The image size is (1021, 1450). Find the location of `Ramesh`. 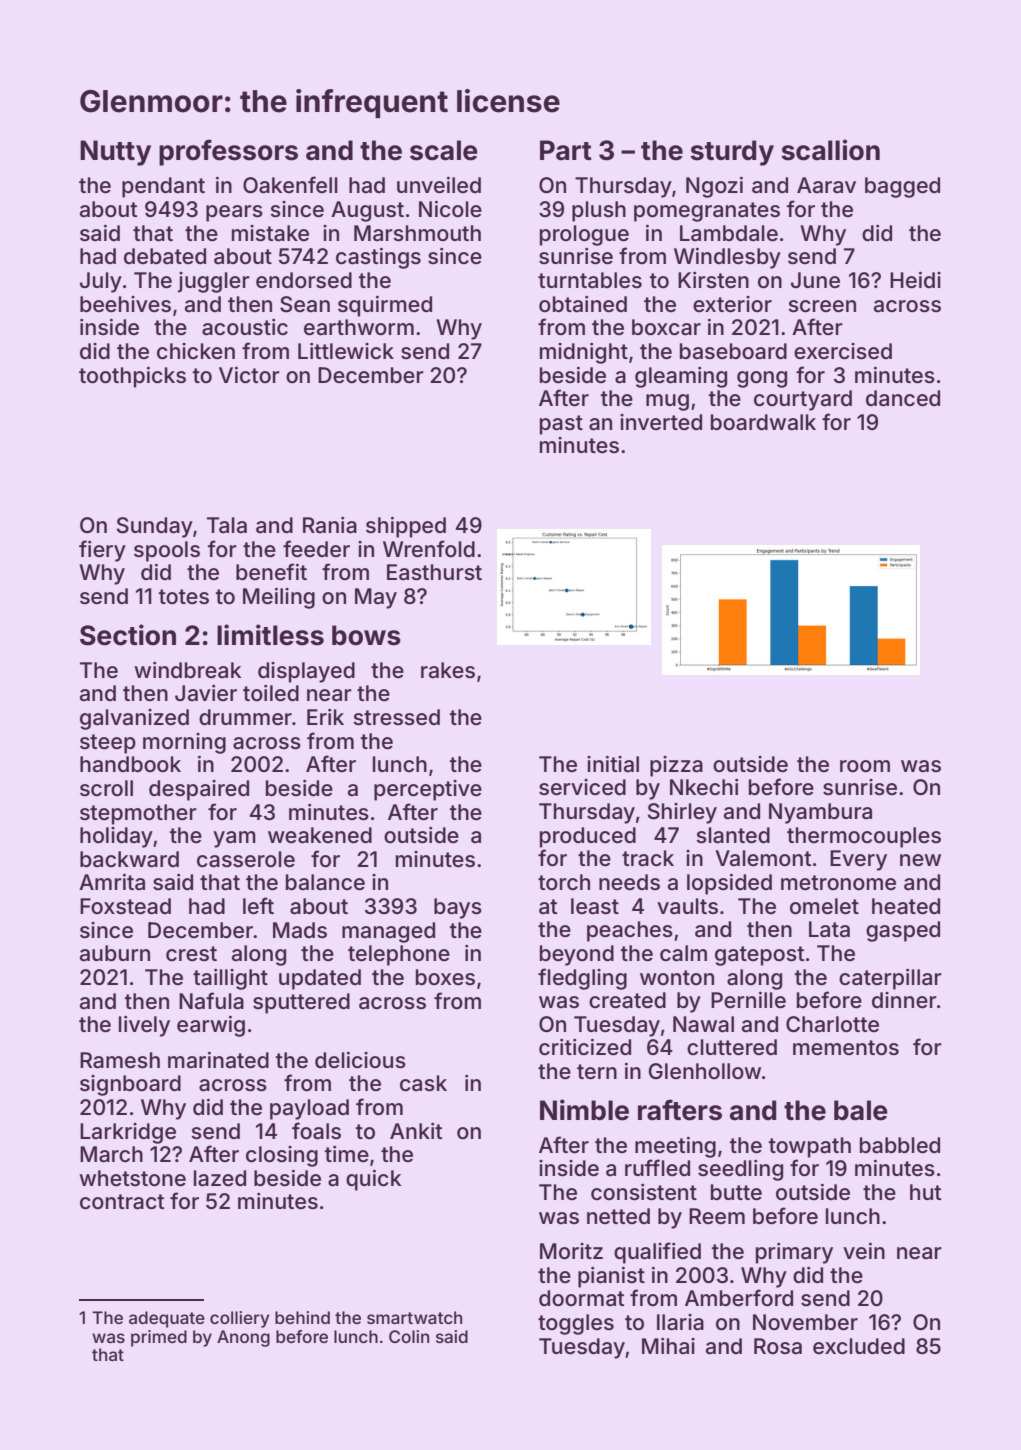

Ramesh is located at coordinates (120, 1060).
